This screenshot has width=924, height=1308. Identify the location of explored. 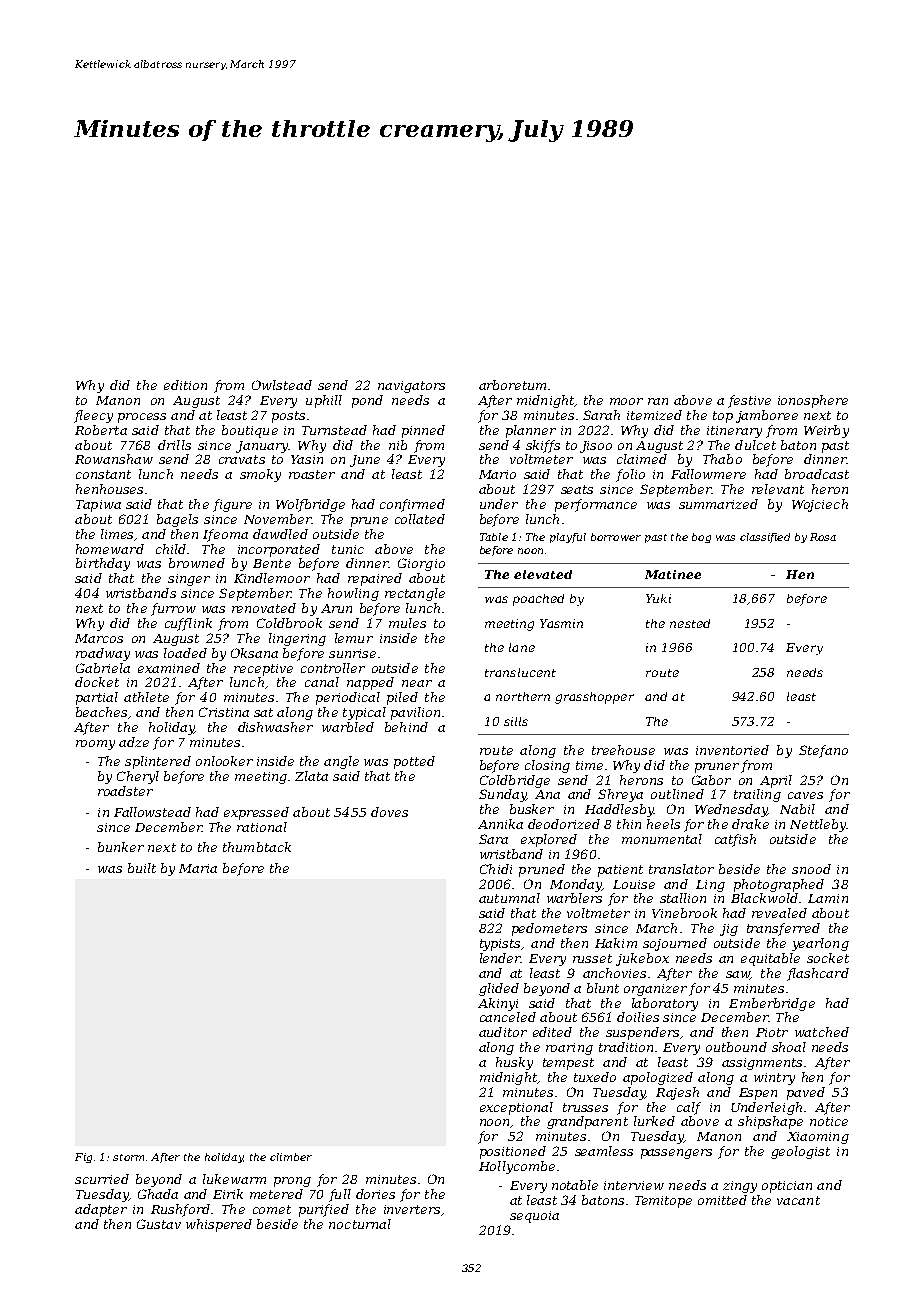
(549, 840).
